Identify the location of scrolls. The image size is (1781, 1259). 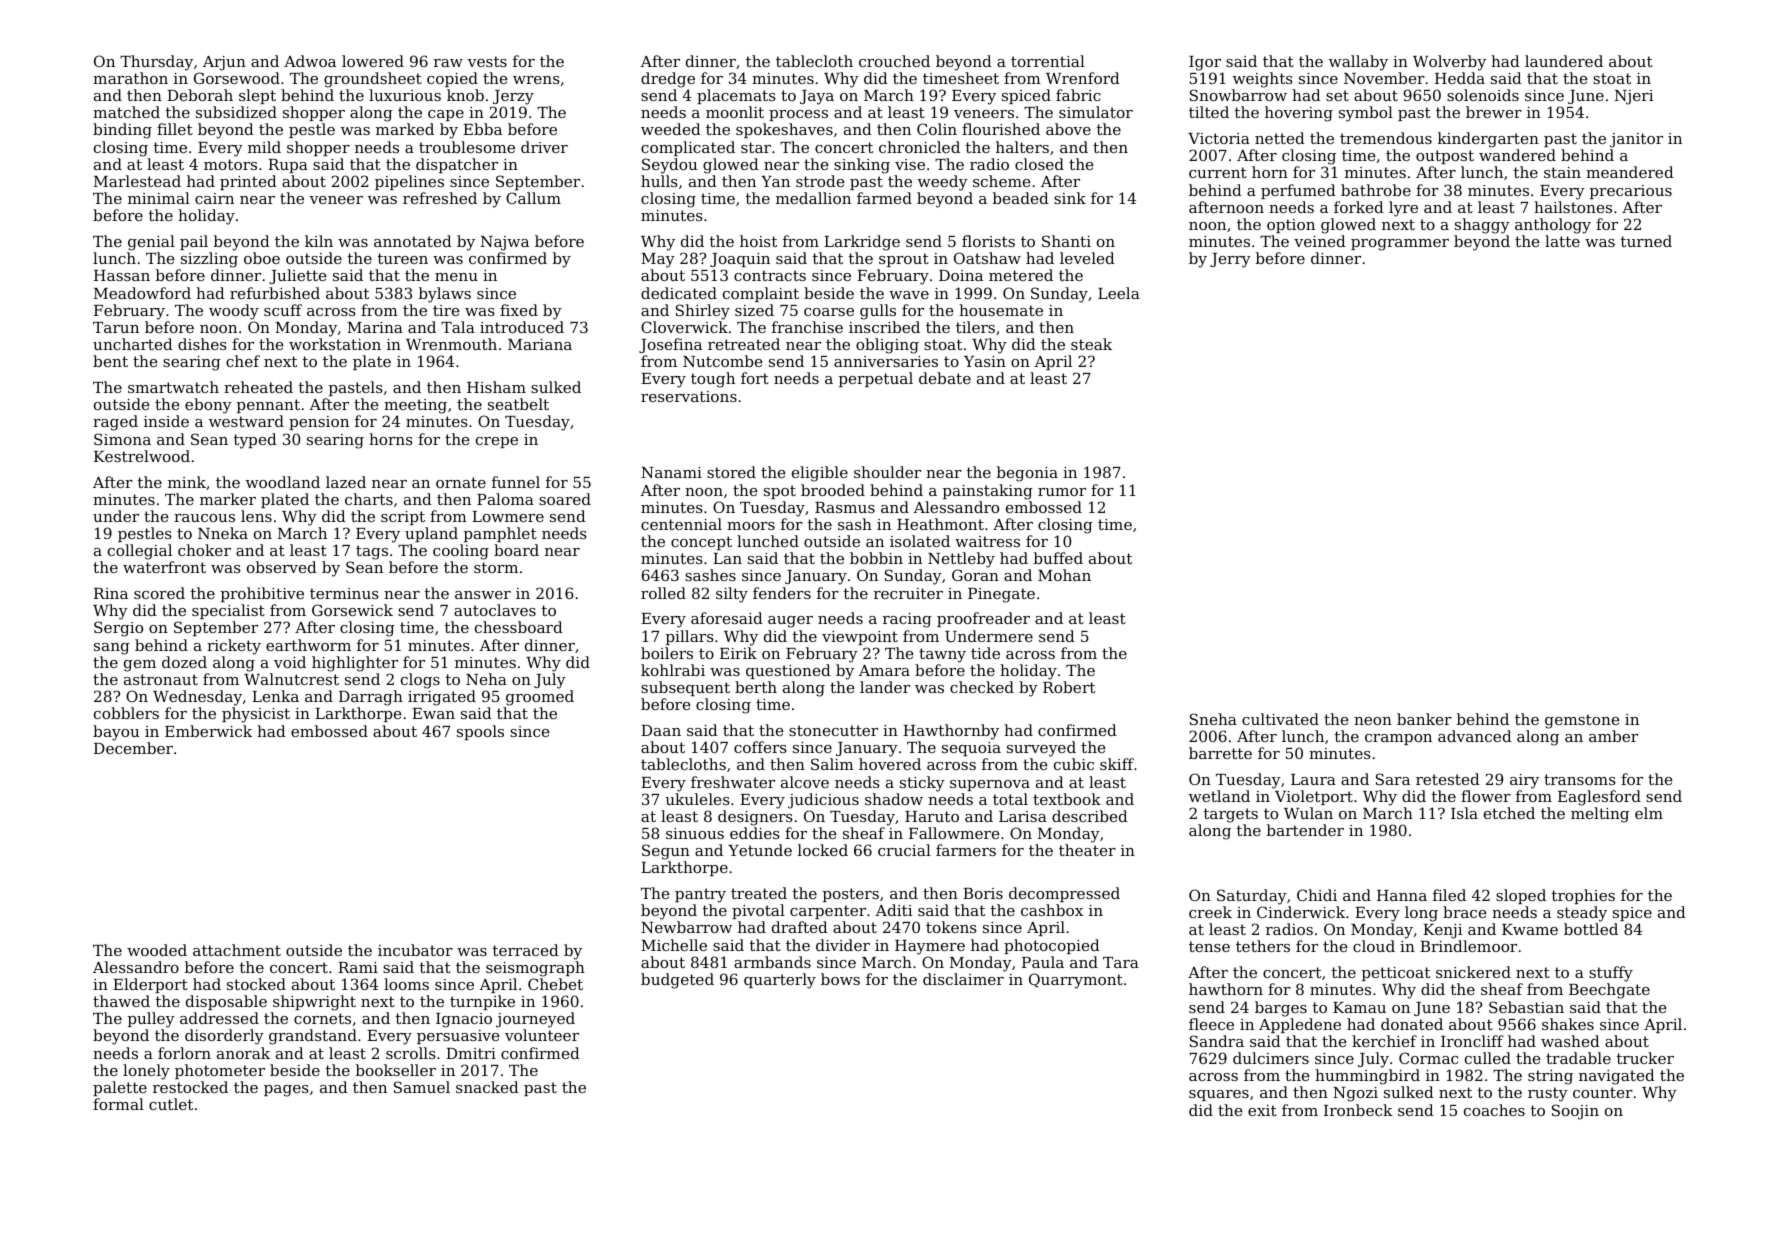
(411, 1053).
